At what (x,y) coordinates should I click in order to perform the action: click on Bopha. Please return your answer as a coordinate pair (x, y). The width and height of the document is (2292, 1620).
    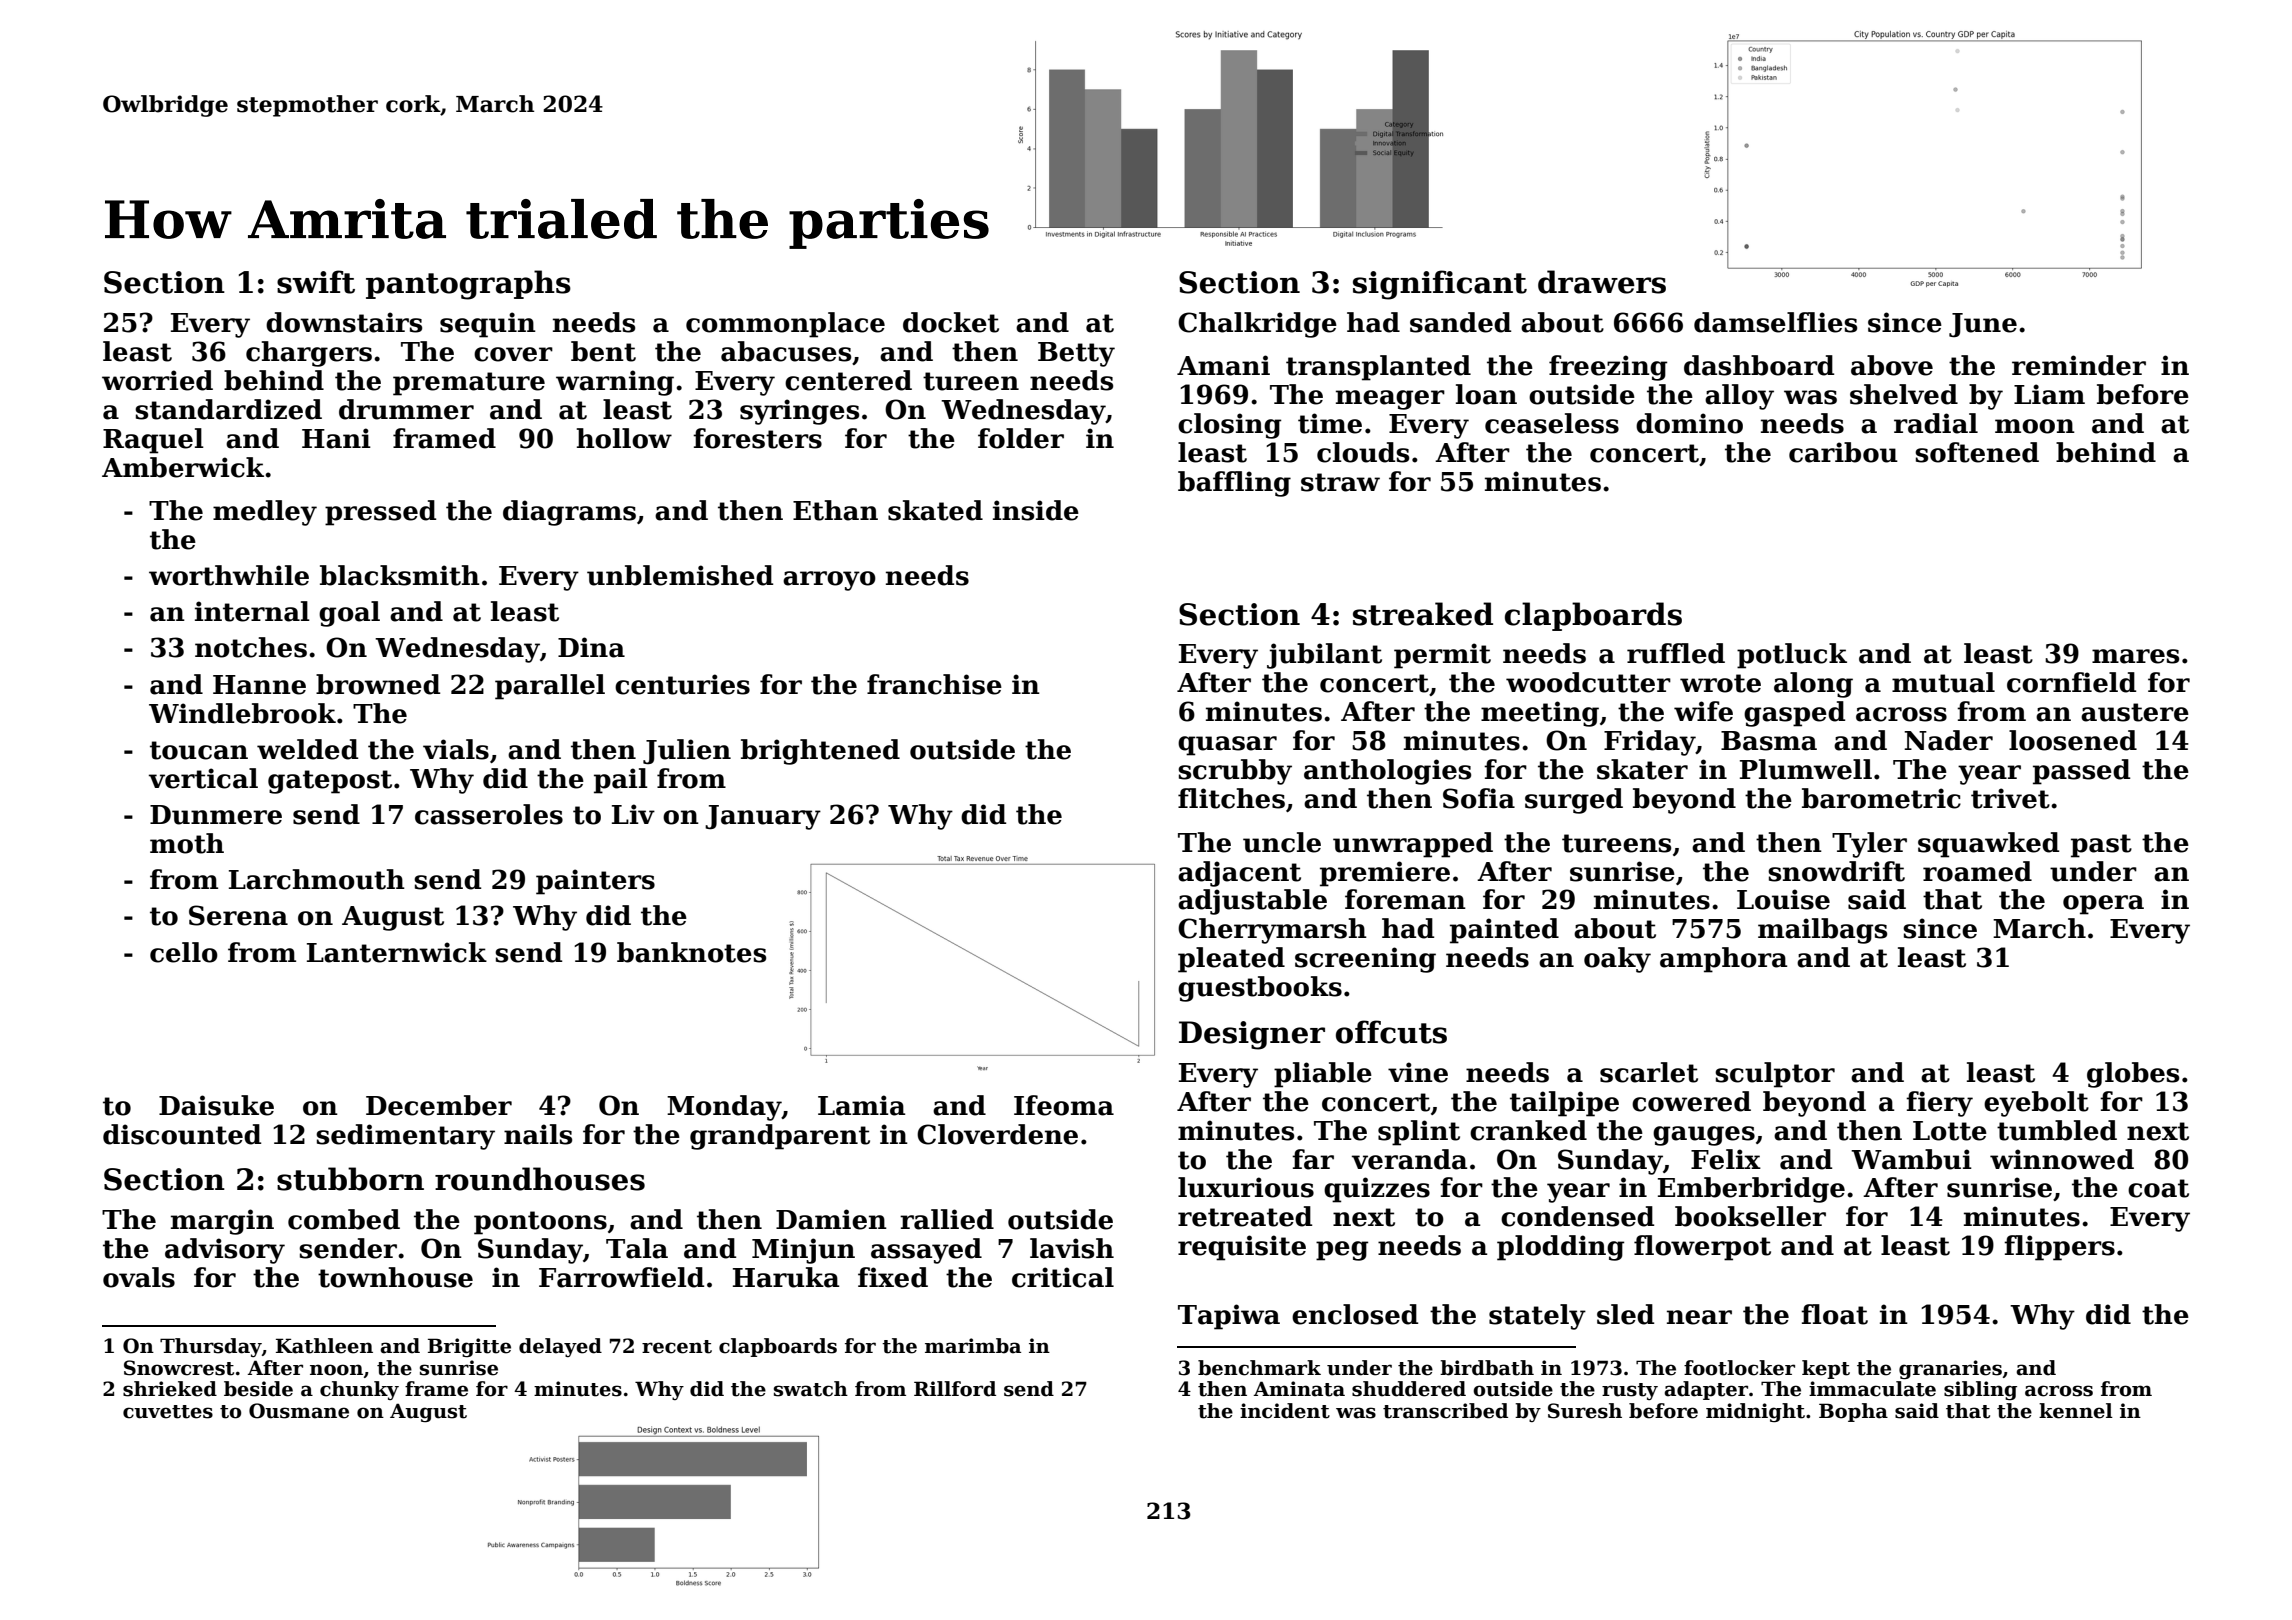
    Looking at the image, I should click on (1853, 1412).
